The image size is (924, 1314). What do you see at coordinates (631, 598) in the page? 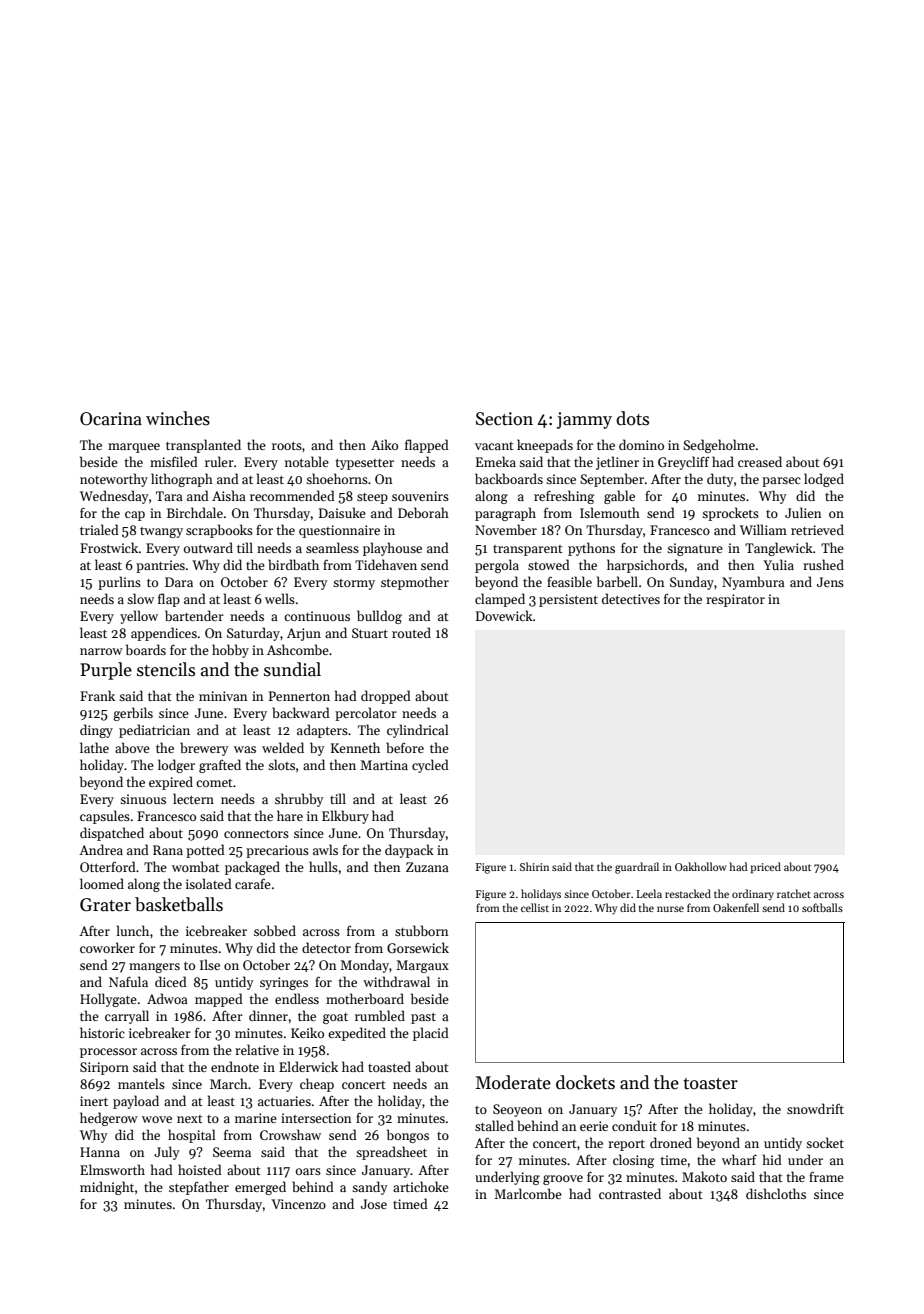
I see `detectives` at bounding box center [631, 598].
